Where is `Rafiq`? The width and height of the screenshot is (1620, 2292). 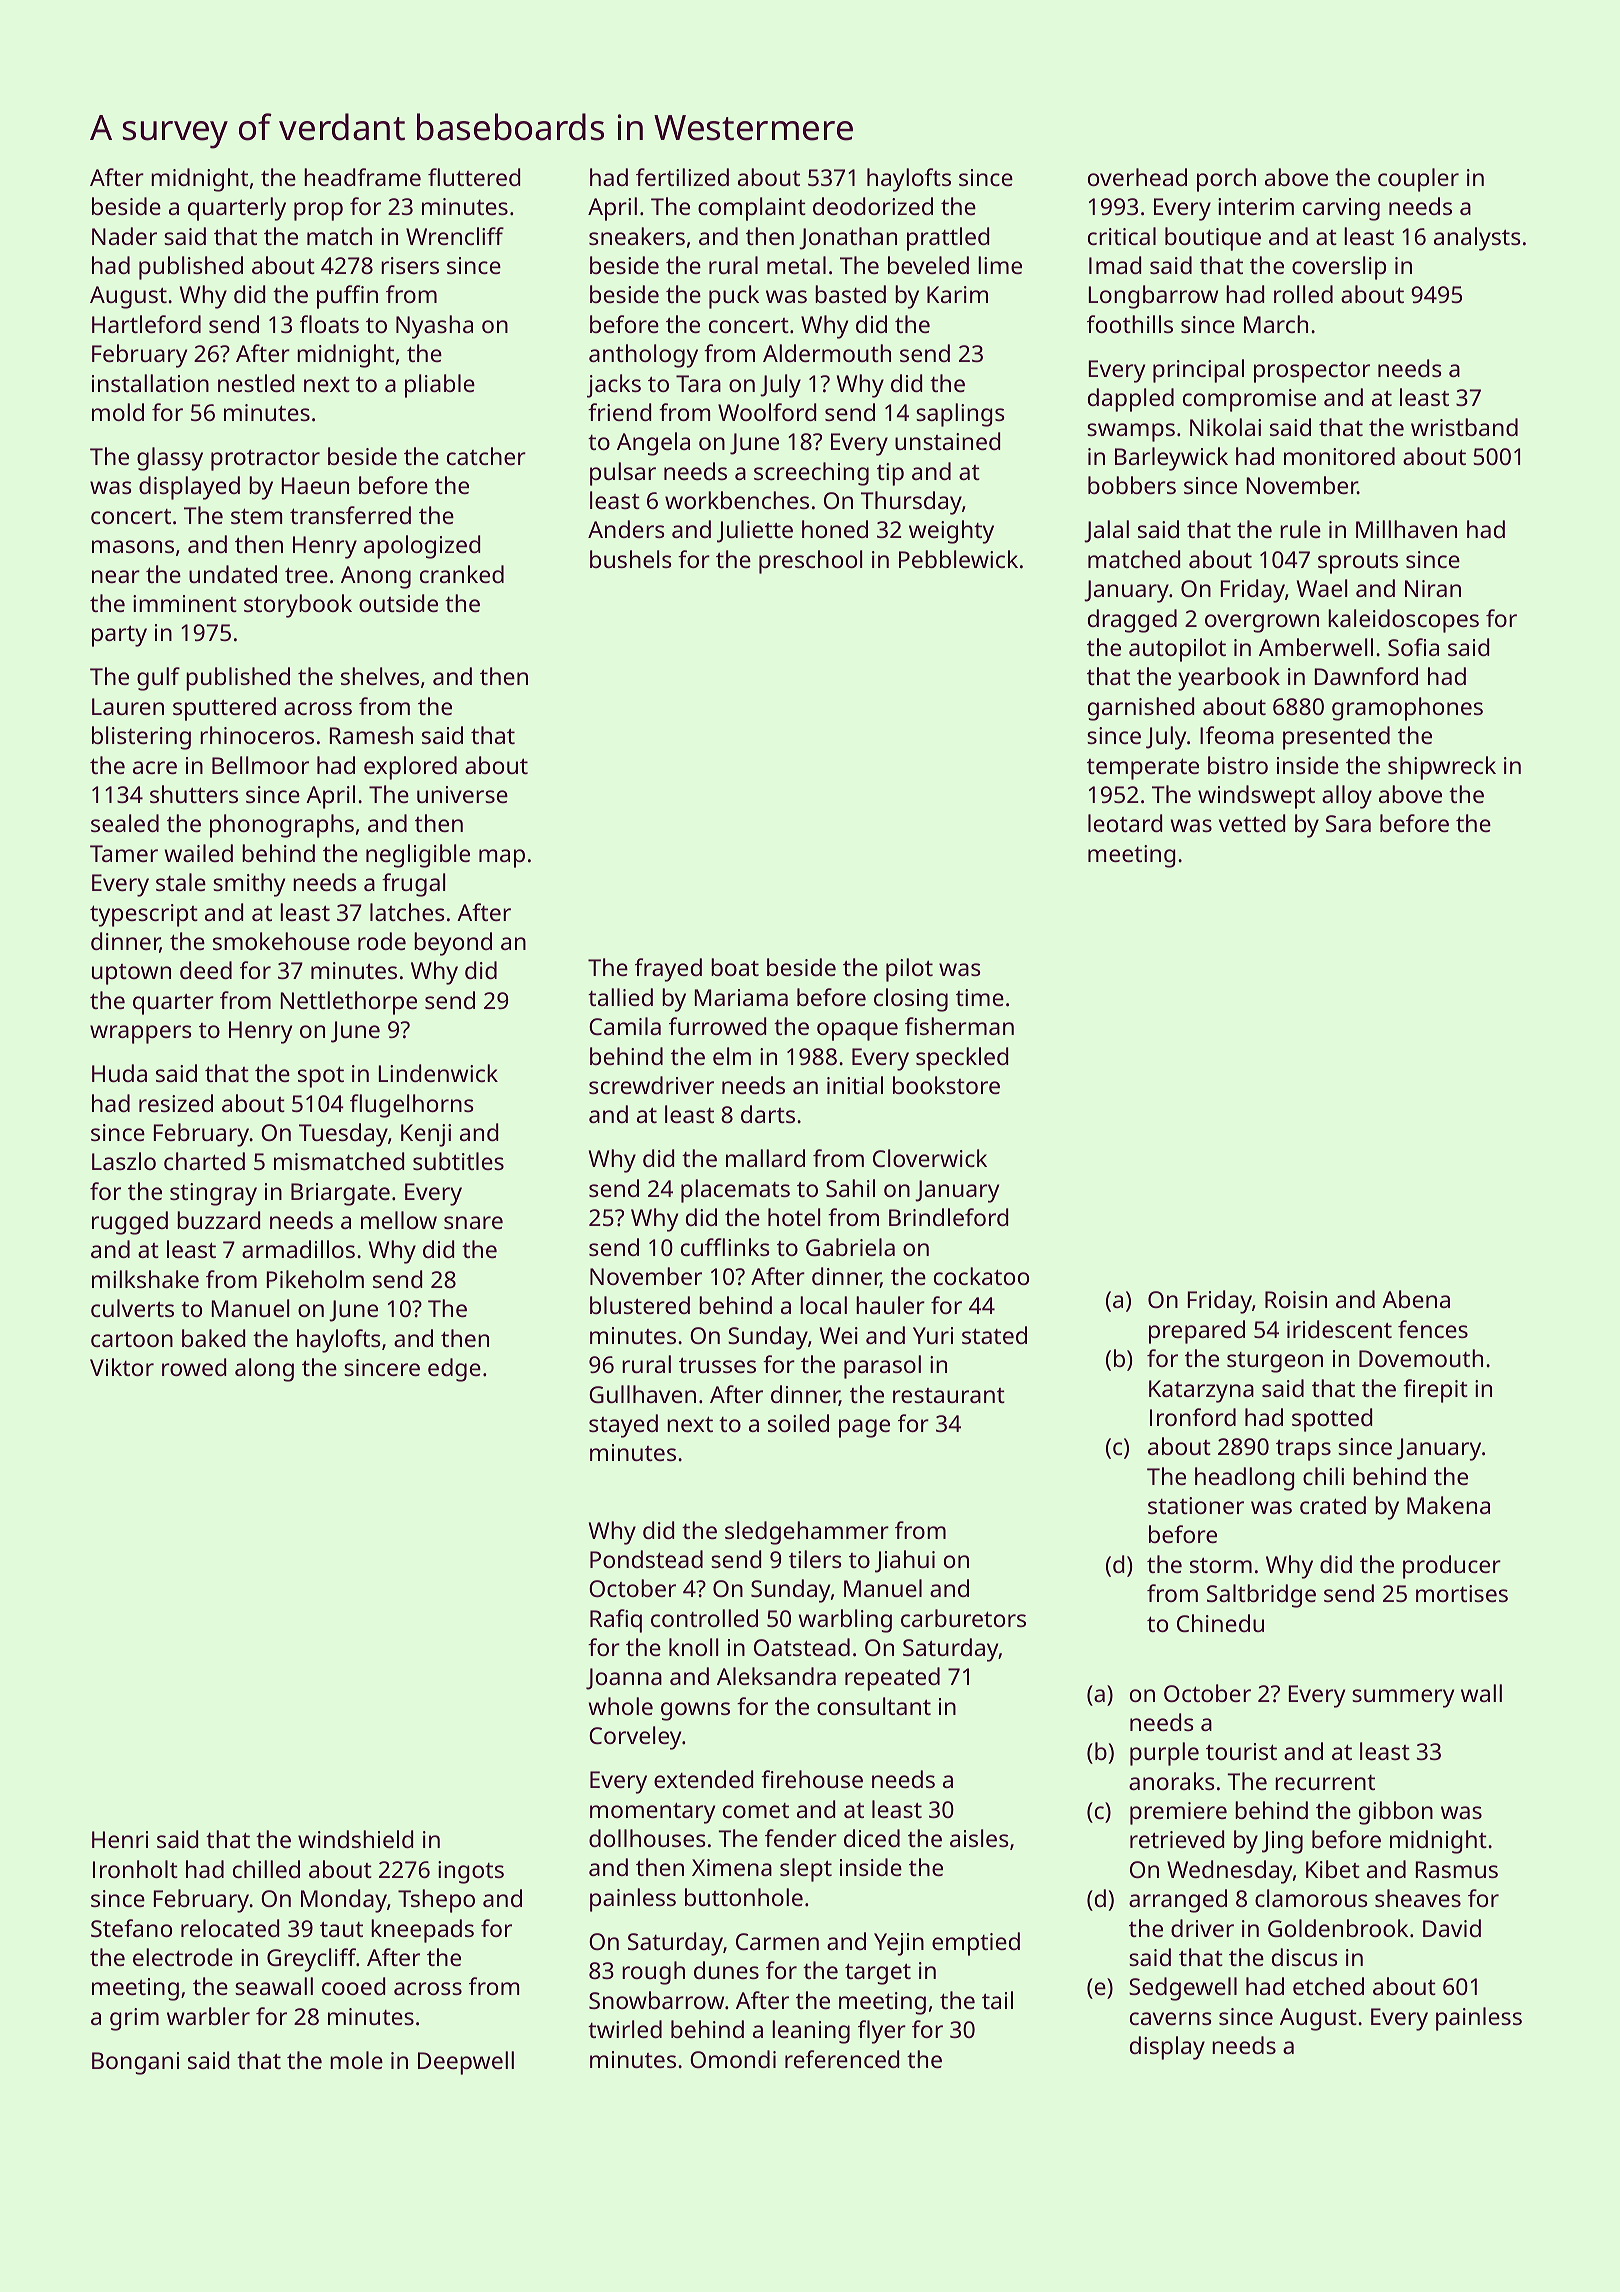 Rafiq is located at coordinates (616, 1621).
